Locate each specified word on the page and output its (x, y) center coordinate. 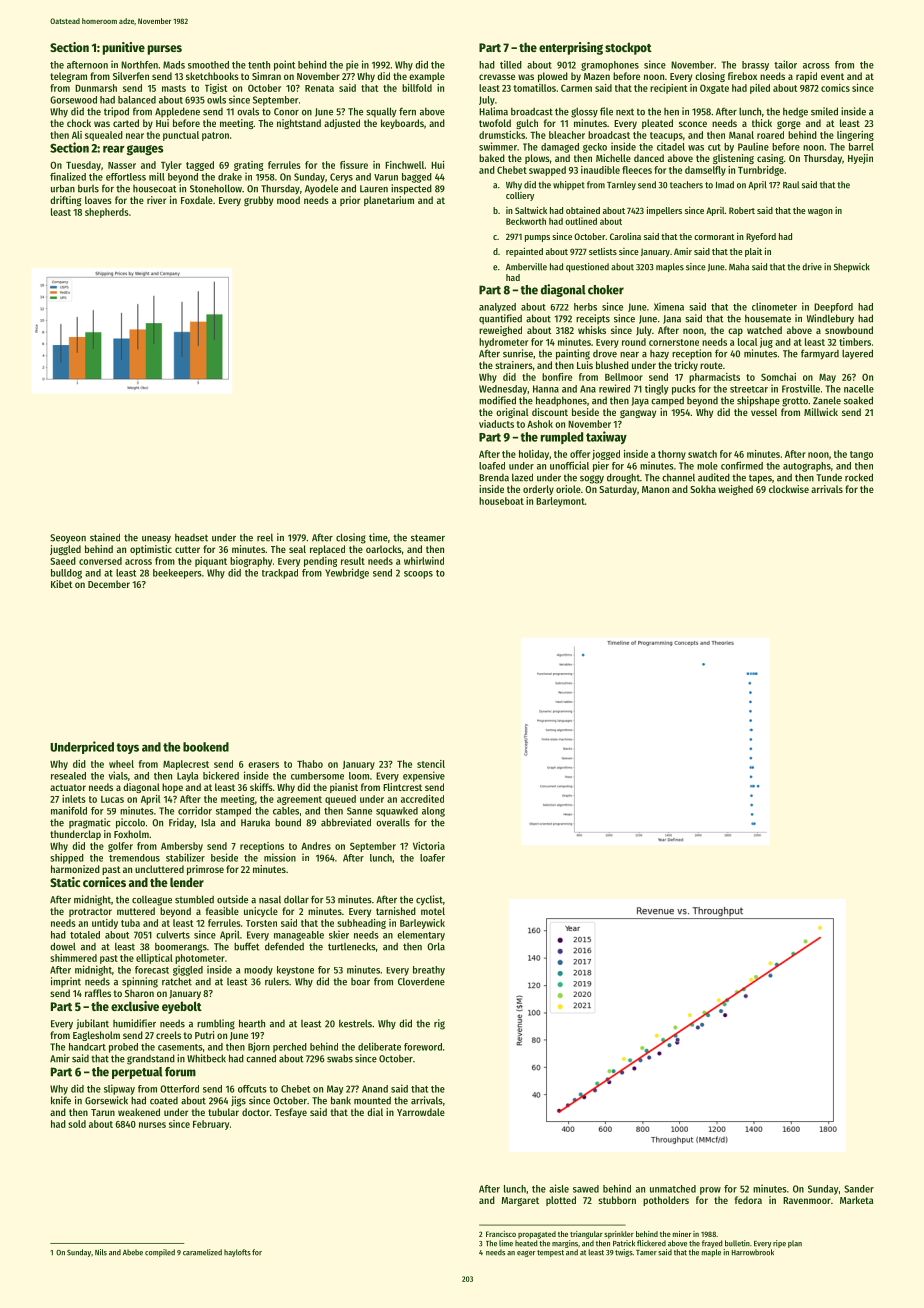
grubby (258, 201)
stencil (431, 764)
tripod (116, 112)
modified (497, 400)
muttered (136, 911)
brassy (755, 66)
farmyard (820, 354)
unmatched (673, 1189)
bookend (206, 747)
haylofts (237, 1253)
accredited (422, 799)
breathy (429, 971)
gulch (527, 124)
